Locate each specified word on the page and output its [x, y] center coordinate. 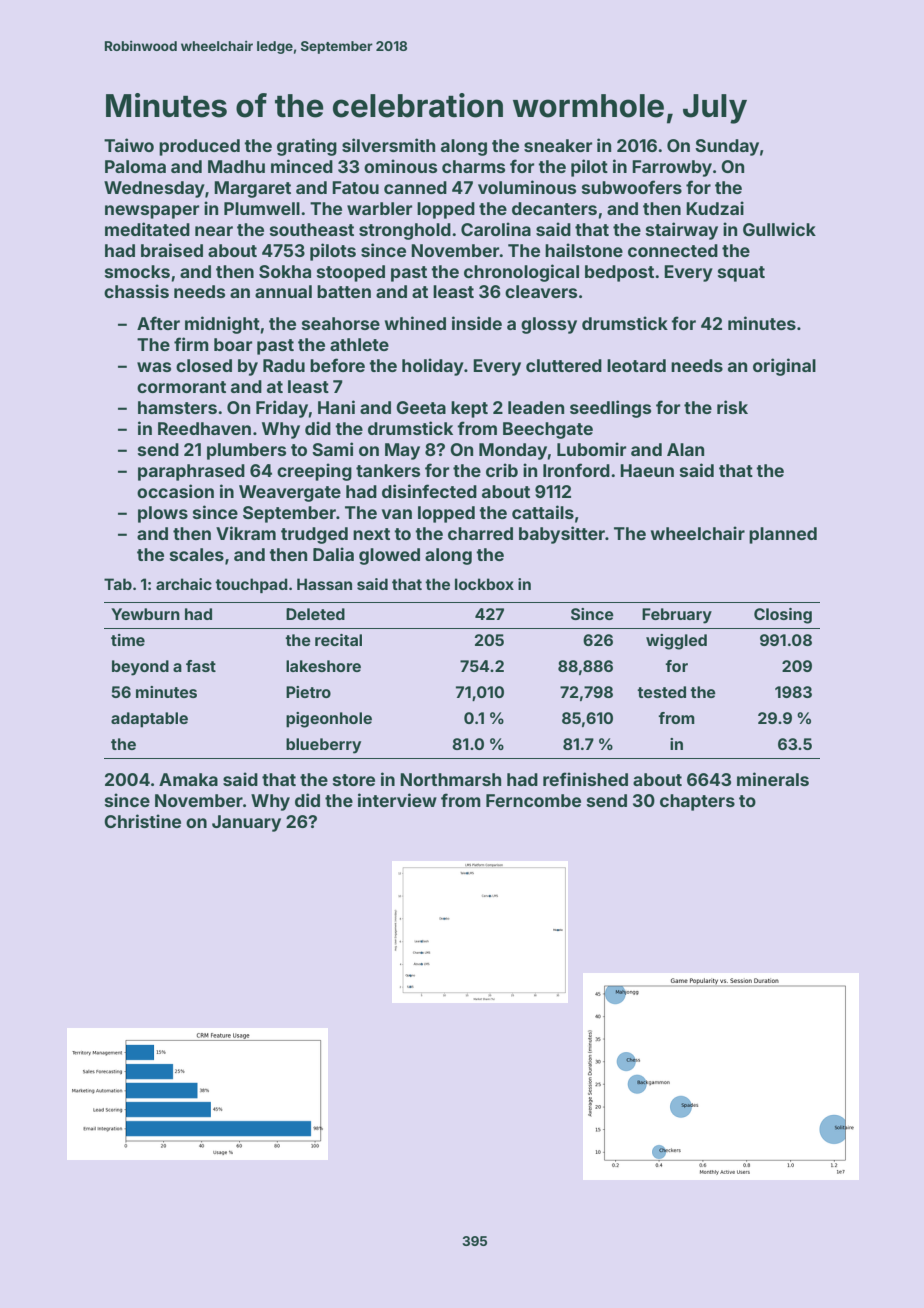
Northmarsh [450, 779]
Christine [142, 821]
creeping [314, 472]
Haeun [647, 470]
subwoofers [632, 187]
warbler [379, 208]
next [371, 534]
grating [307, 147]
